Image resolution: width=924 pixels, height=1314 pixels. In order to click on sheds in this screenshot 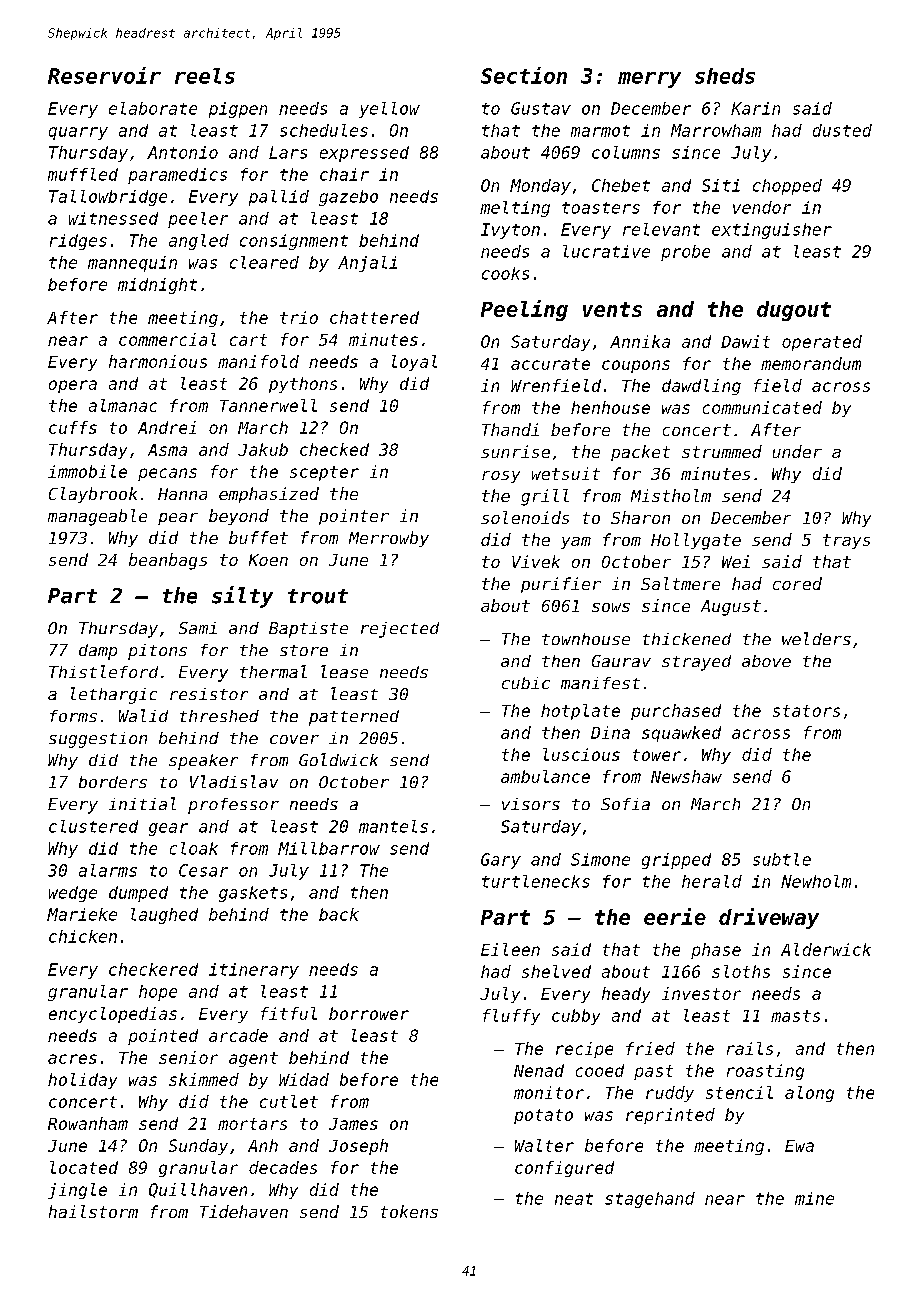, I will do `click(725, 76)`.
